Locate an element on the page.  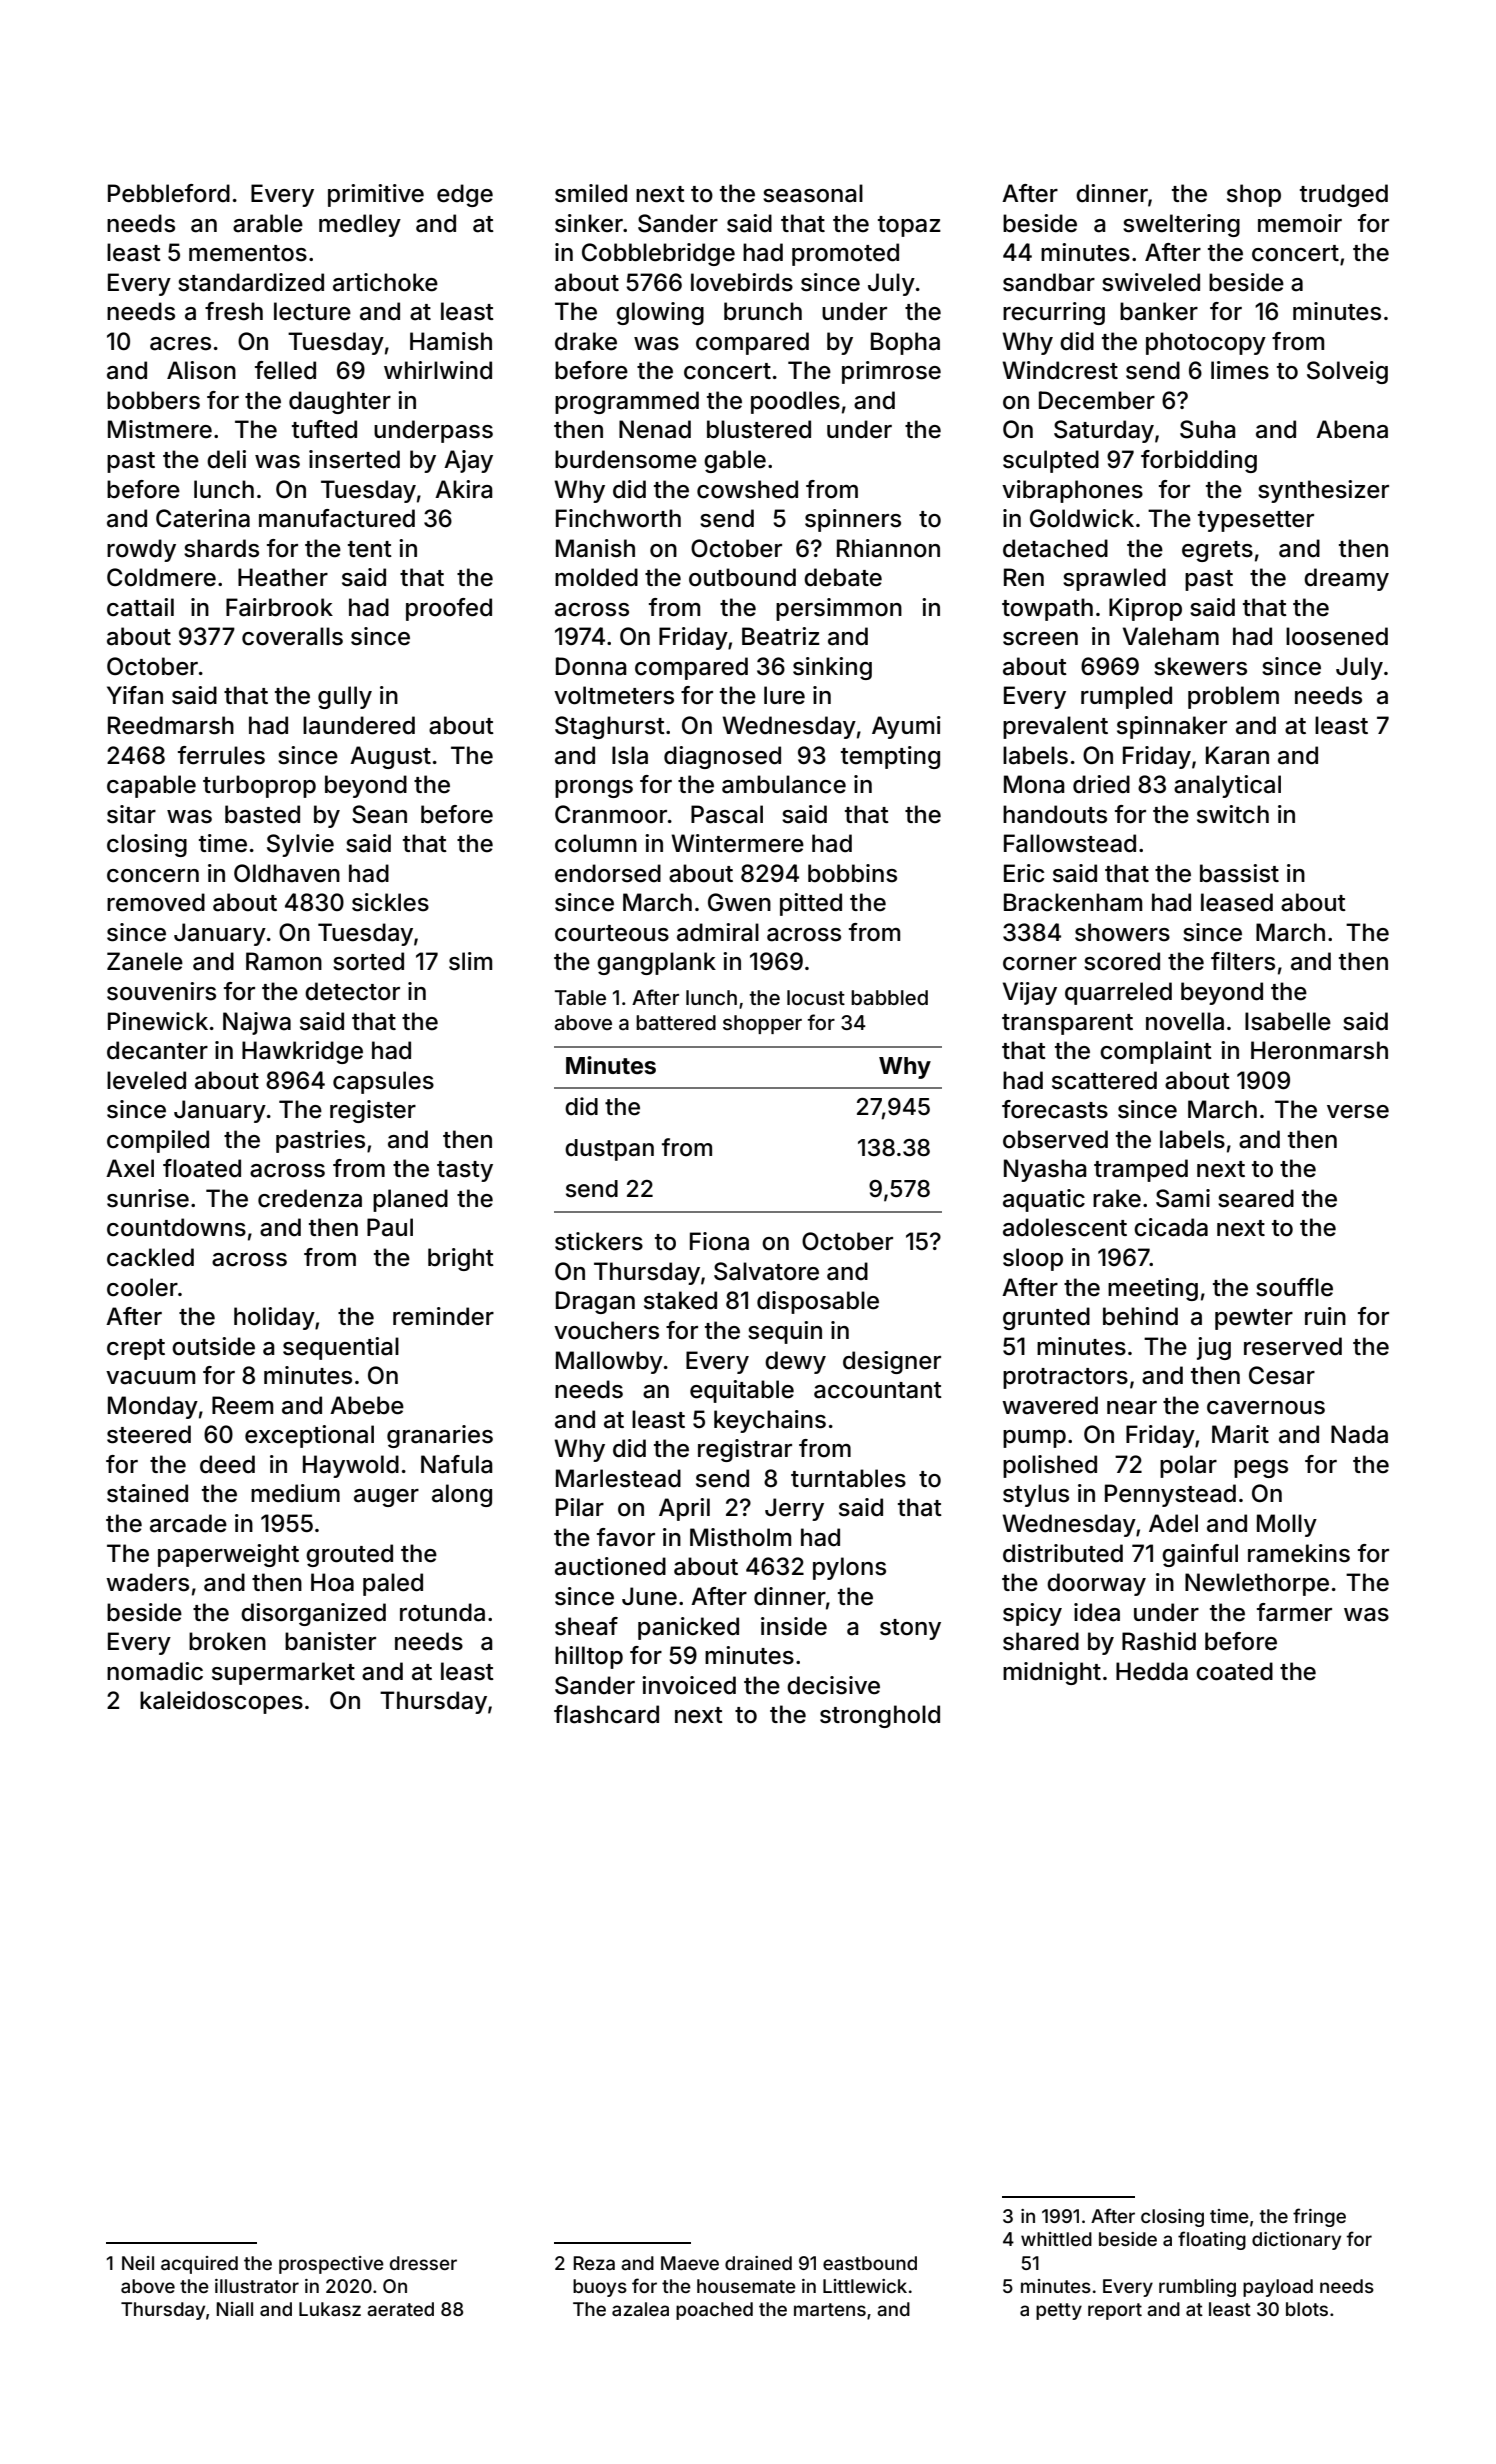
seasonal is located at coordinates (813, 193).
